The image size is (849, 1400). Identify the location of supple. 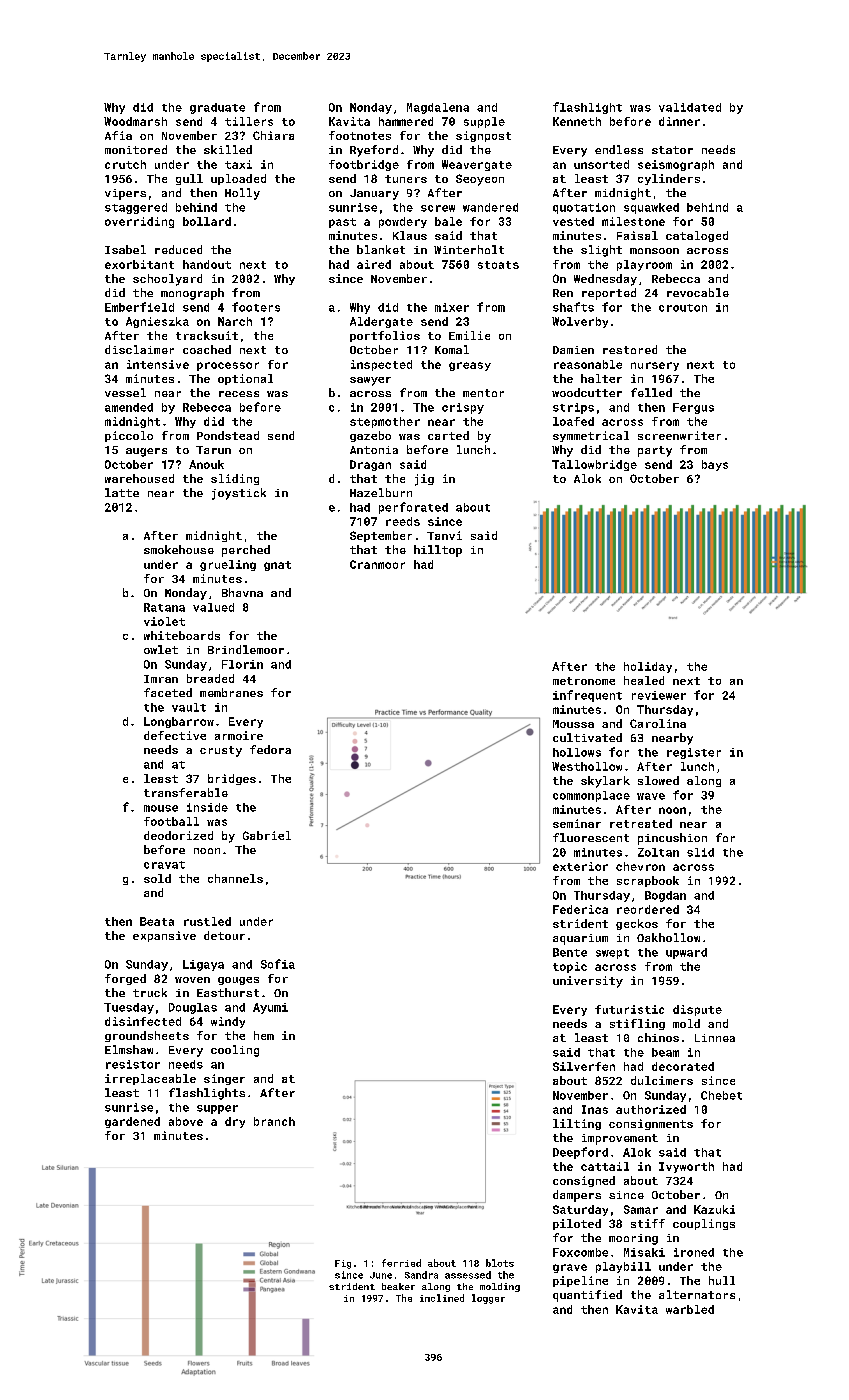
(484, 122).
